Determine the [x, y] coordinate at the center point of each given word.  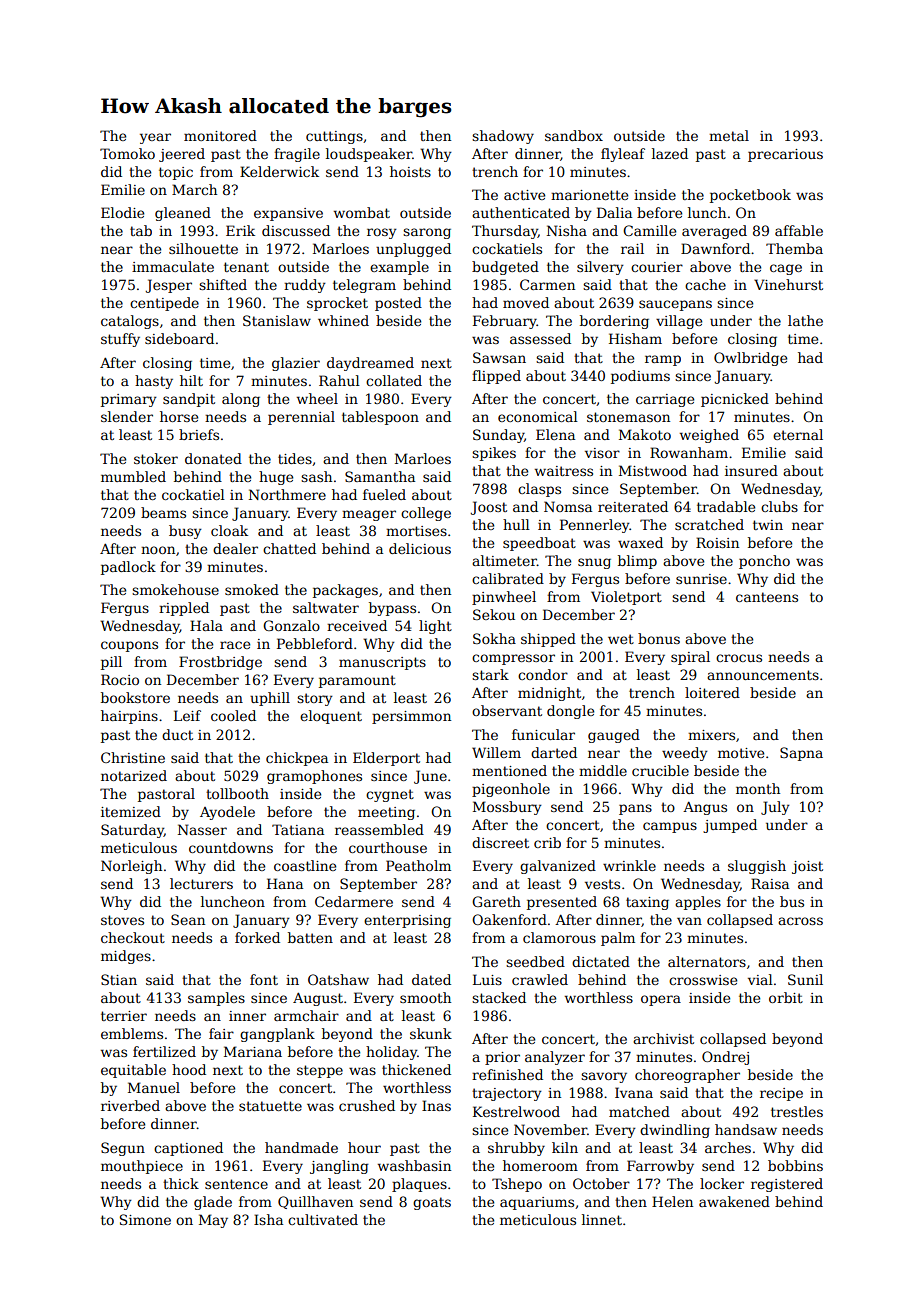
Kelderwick [279, 171]
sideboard [179, 338]
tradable [726, 506]
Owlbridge [750, 359]
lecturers [201, 883]
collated [394, 380]
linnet [602, 1219]
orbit [786, 997]
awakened [734, 1201]
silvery [600, 268]
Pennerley [595, 526]
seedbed [535, 961]
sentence [236, 1184]
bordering [614, 322]
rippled [184, 609]
